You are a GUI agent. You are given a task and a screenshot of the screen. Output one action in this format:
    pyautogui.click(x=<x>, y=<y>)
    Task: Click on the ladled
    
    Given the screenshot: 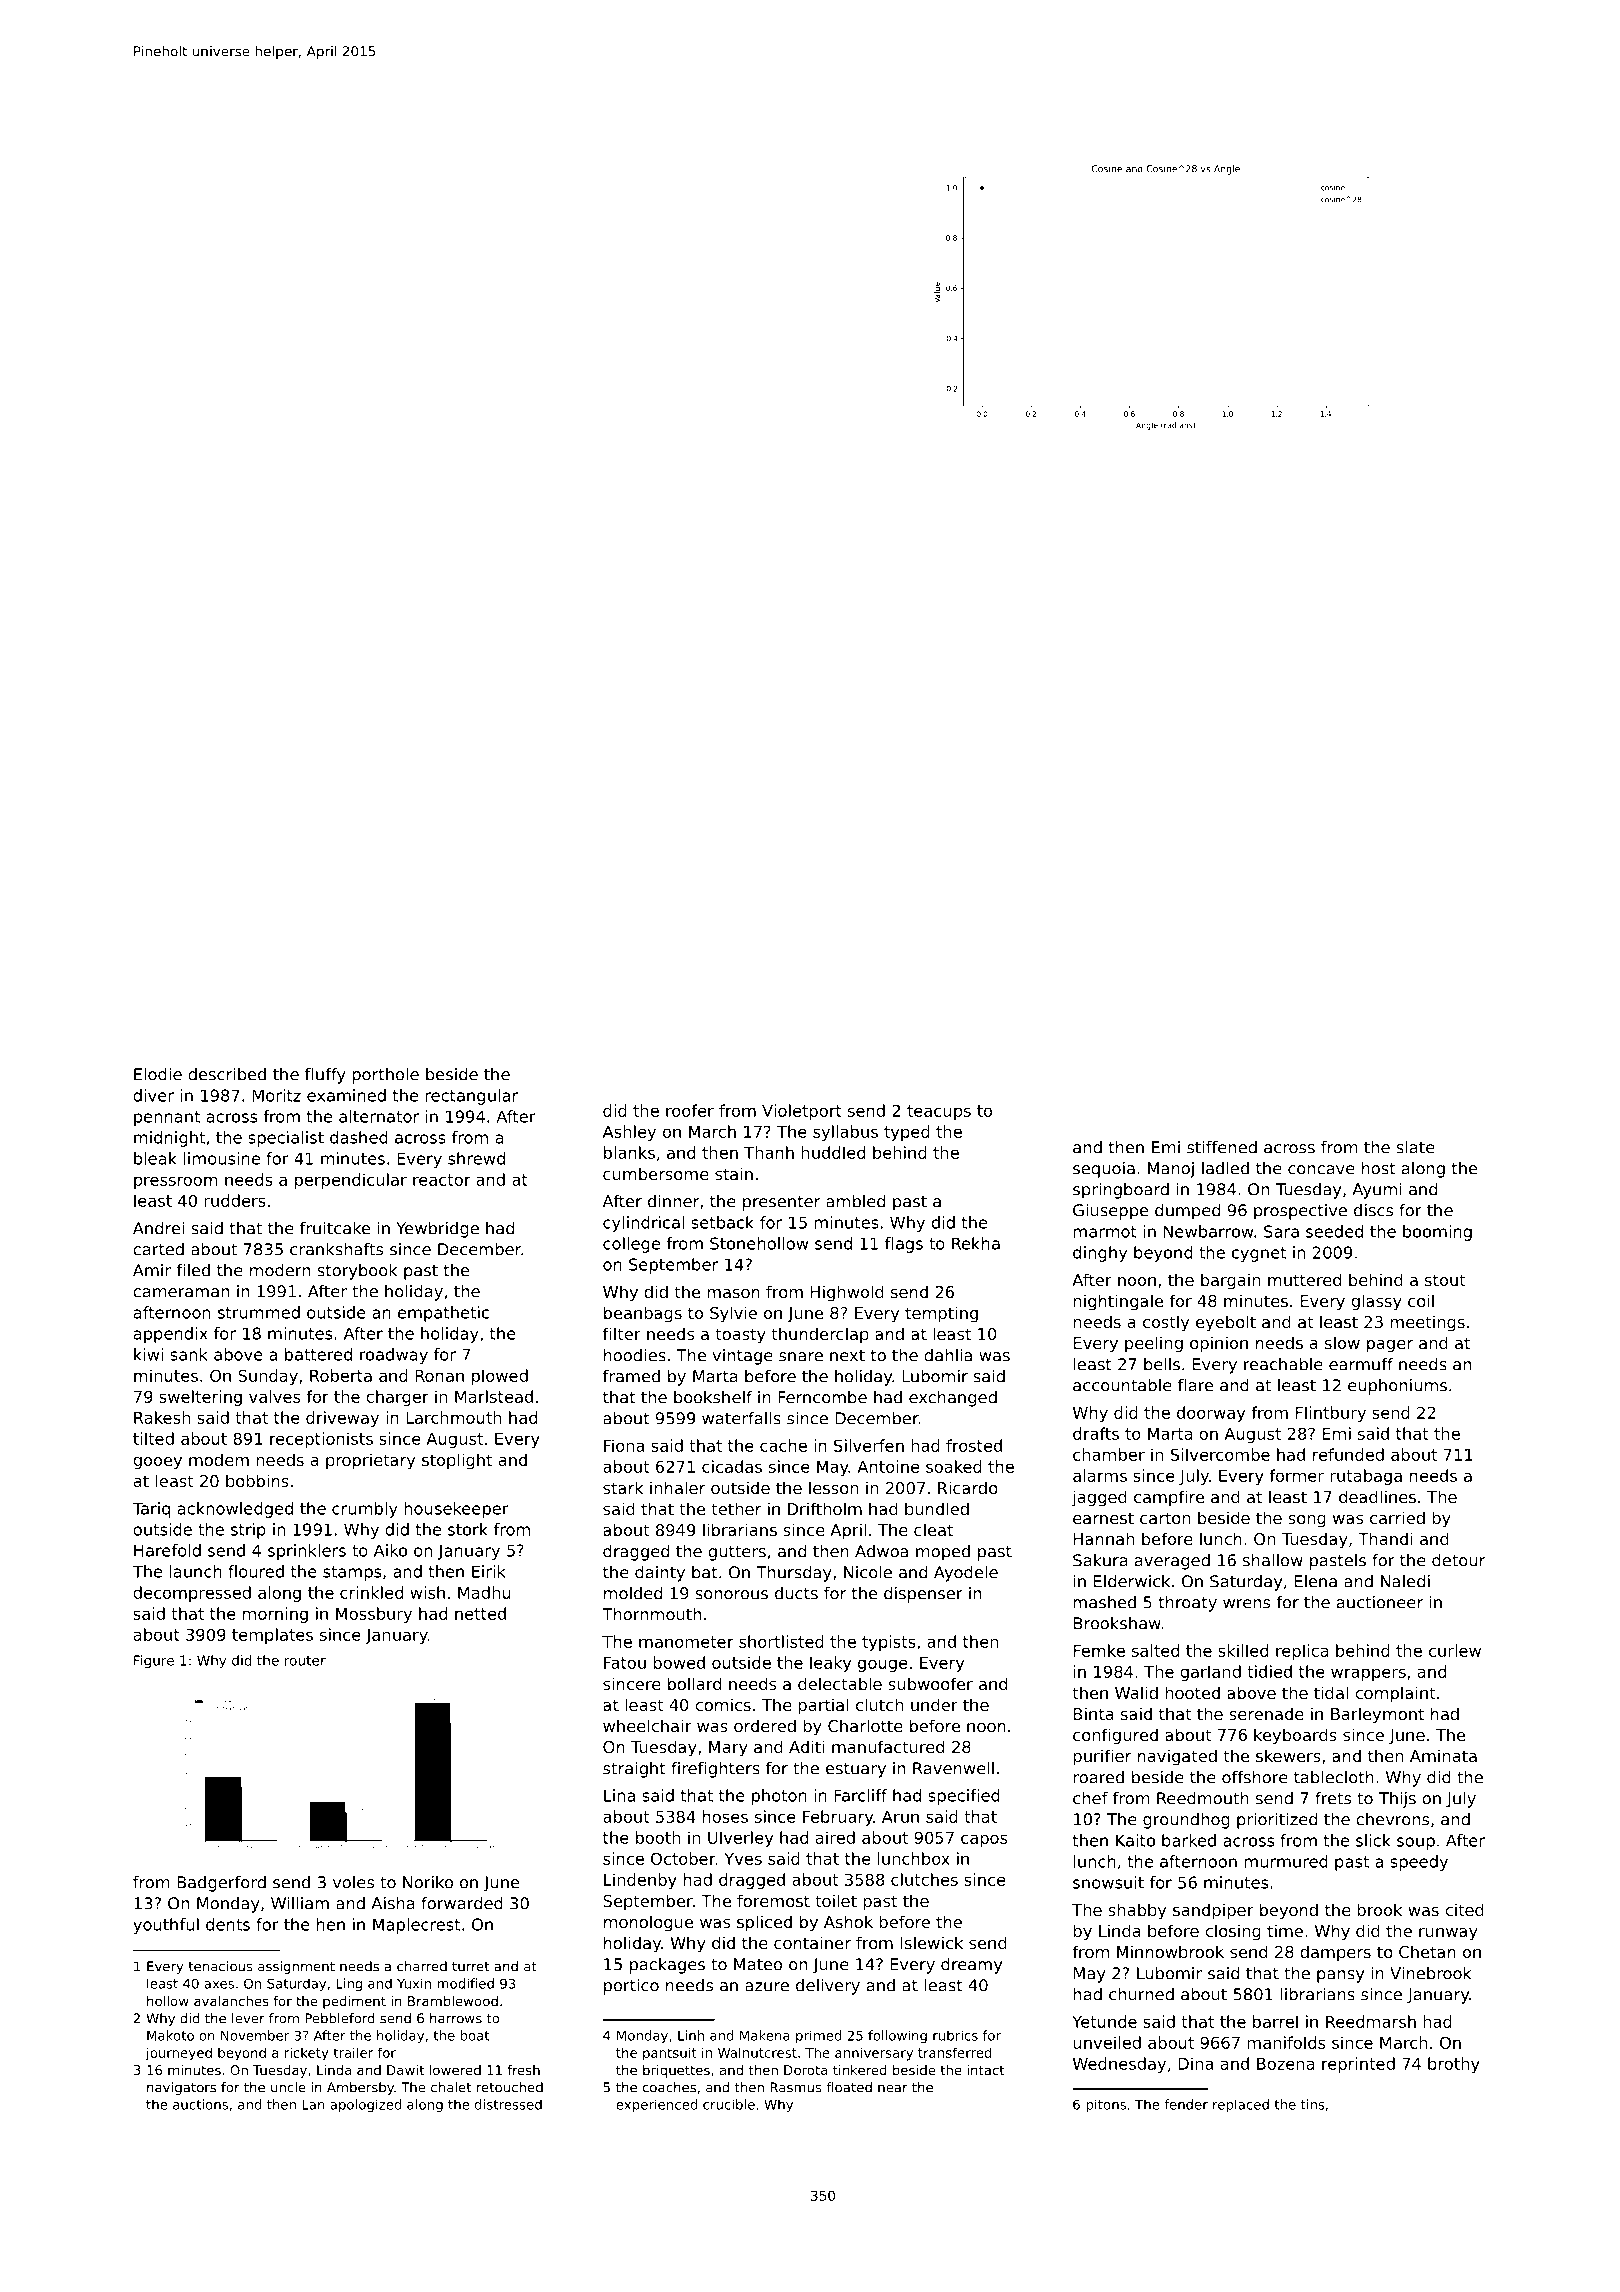 What is the action you would take?
    pyautogui.click(x=1225, y=1168)
